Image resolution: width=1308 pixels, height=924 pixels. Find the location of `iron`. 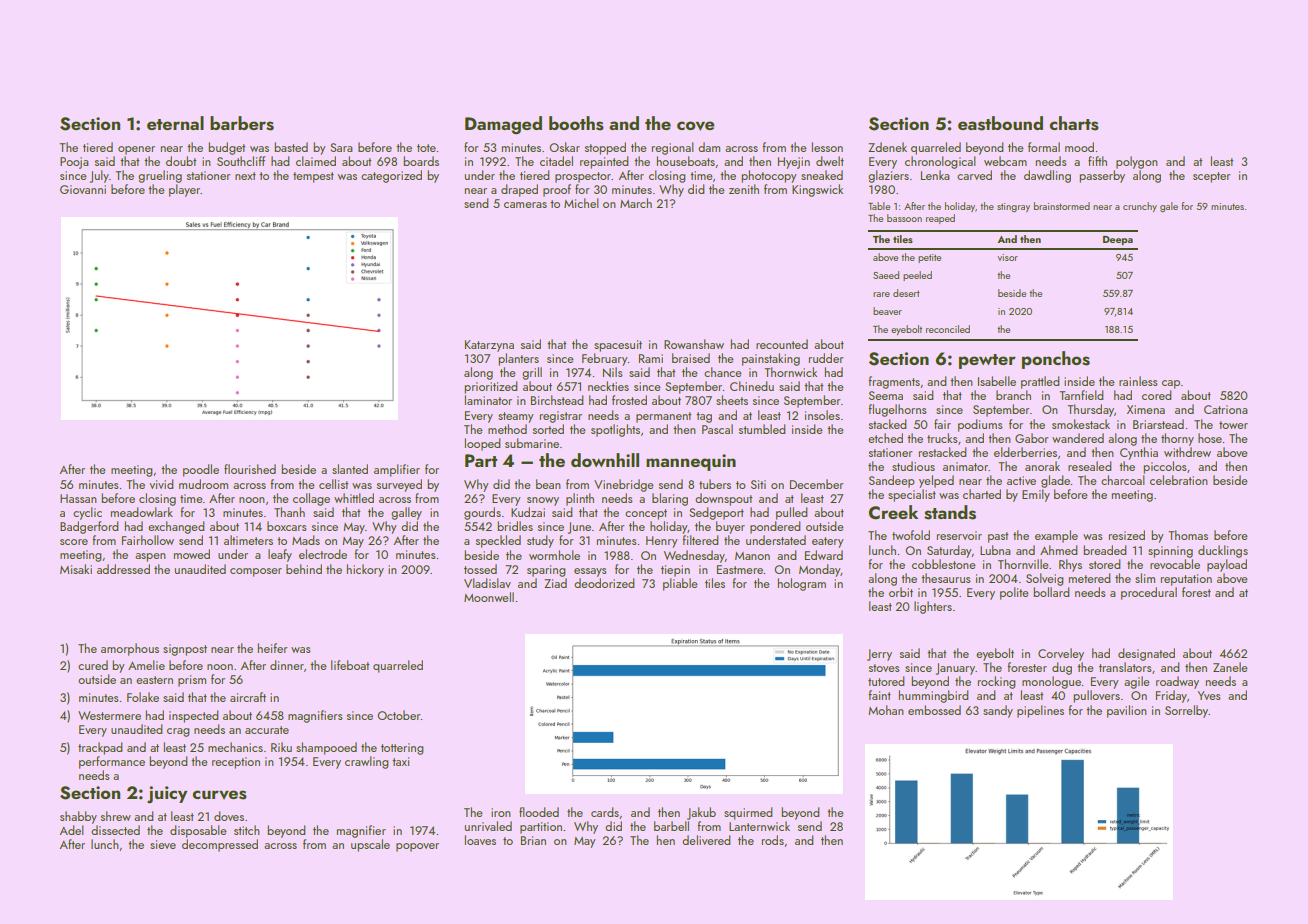

iron is located at coordinates (501, 812).
